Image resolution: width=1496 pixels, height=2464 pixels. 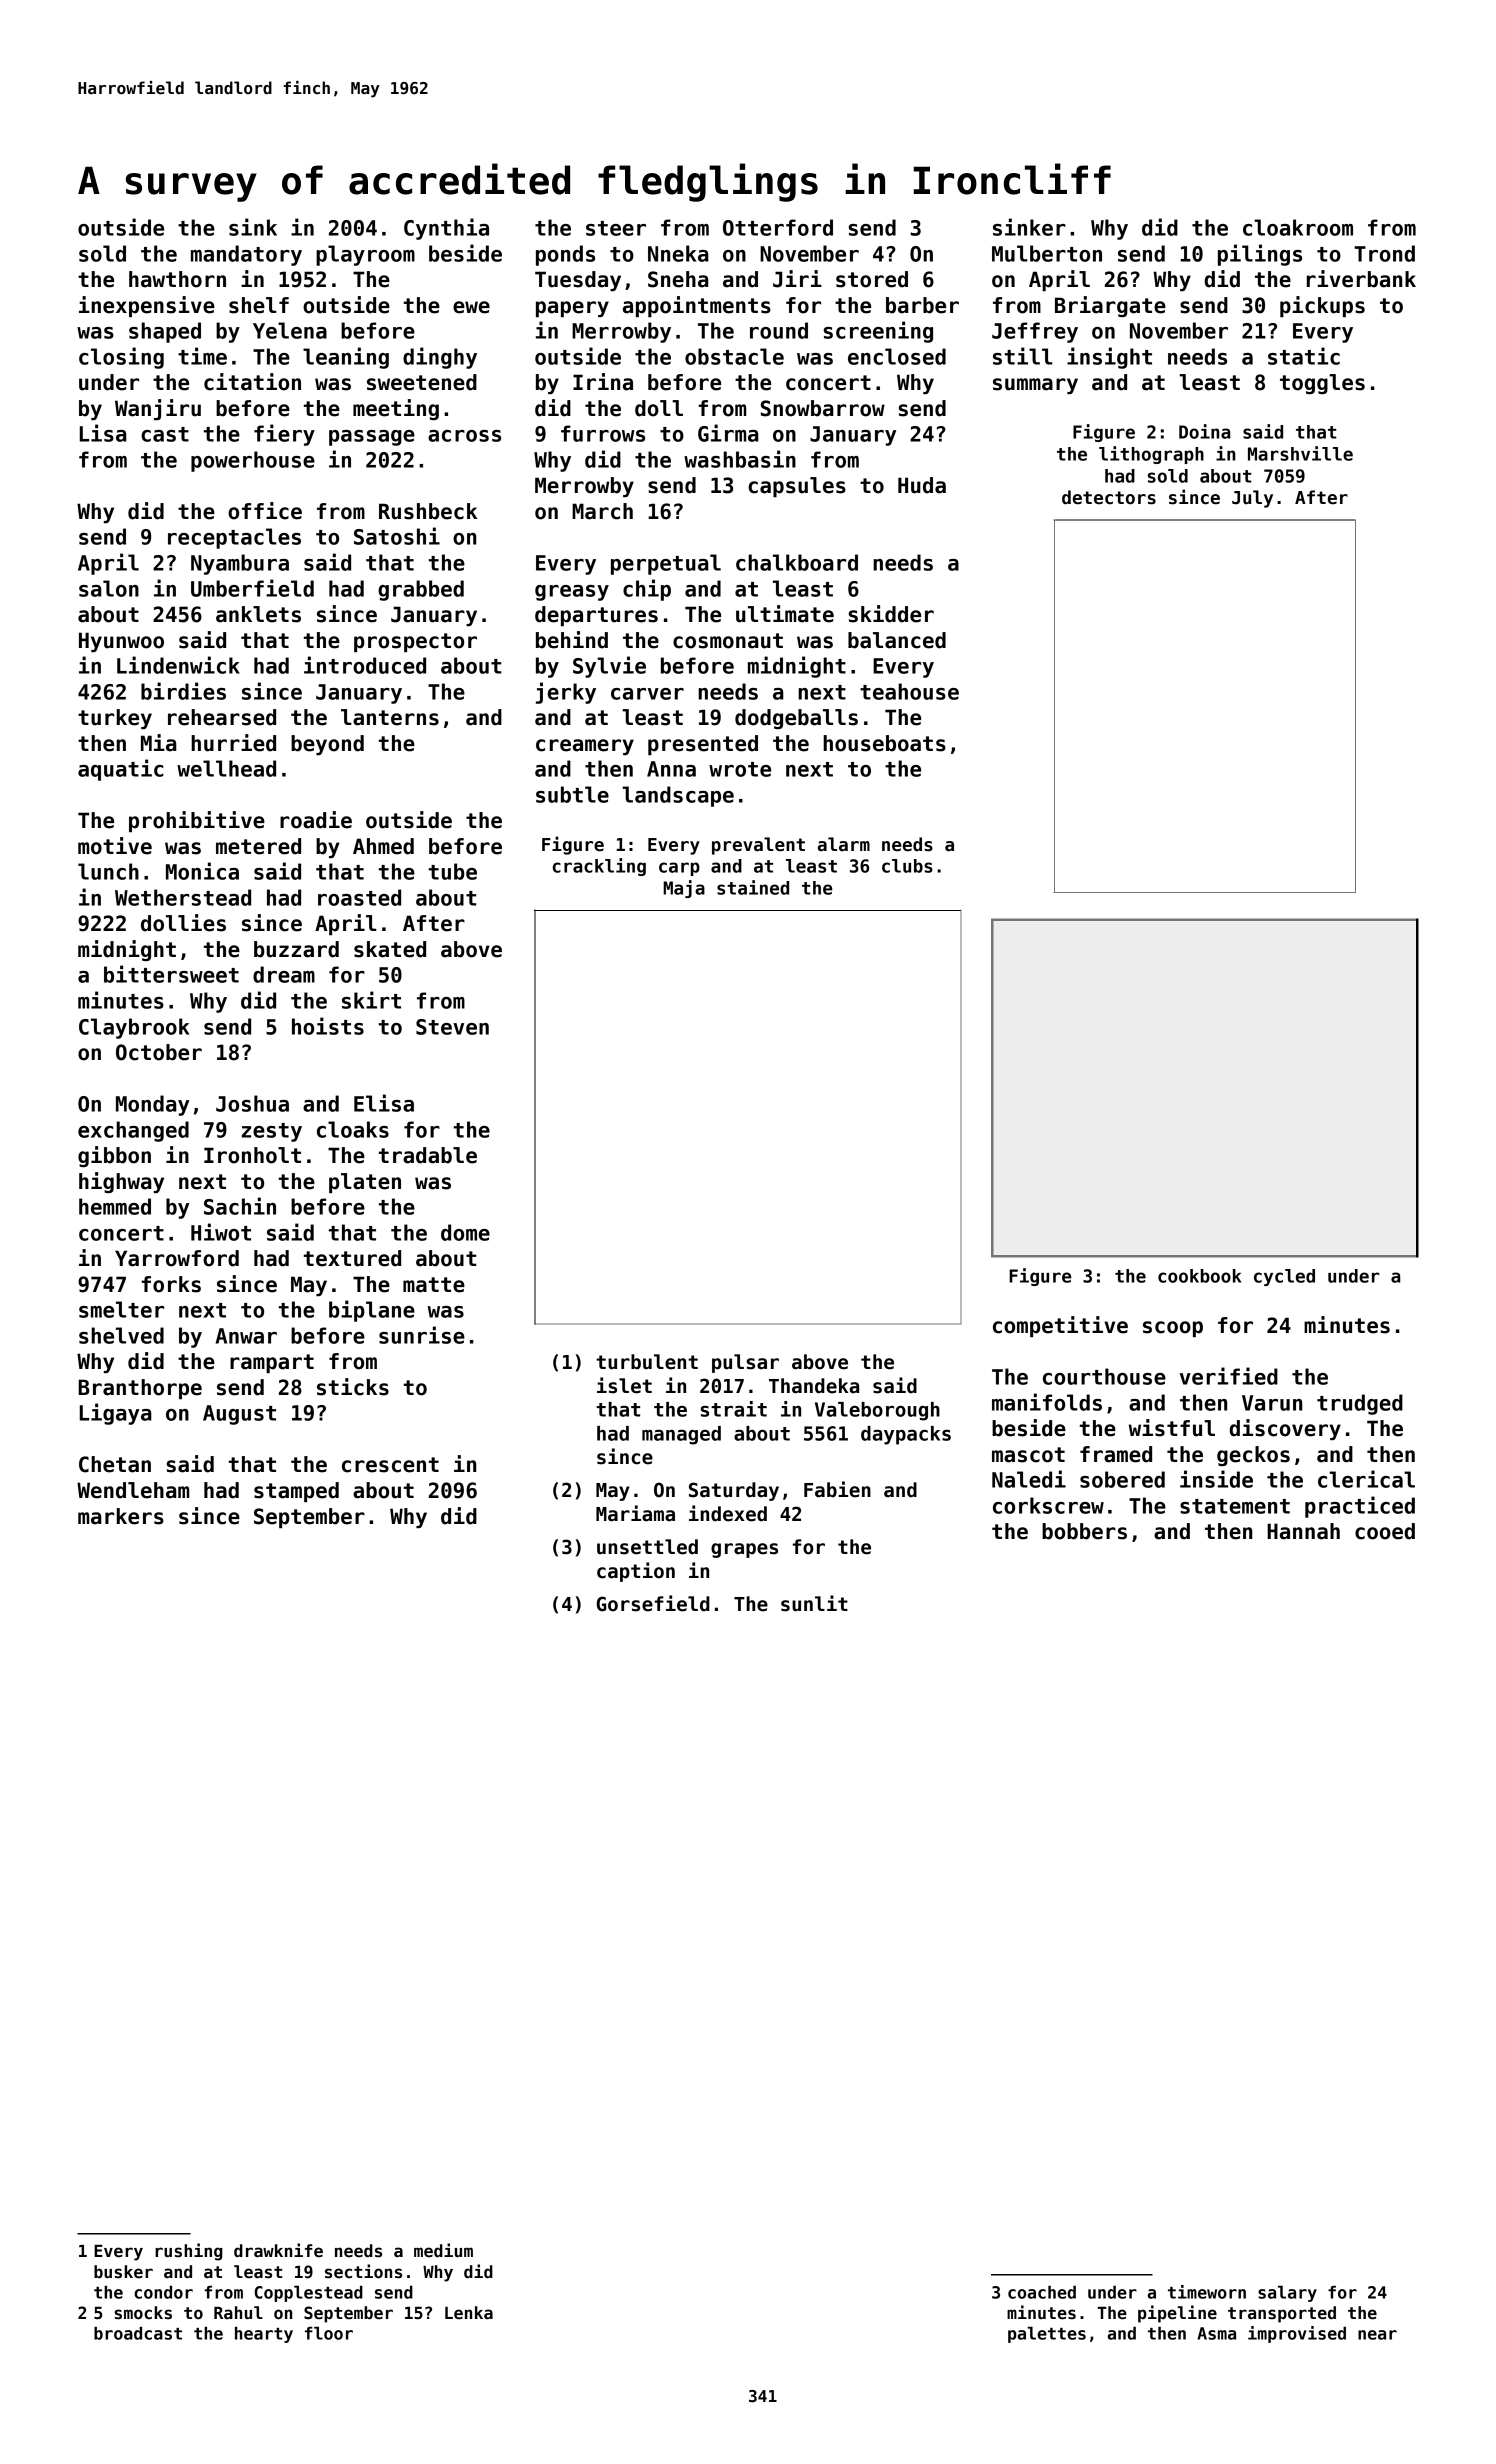 What do you see at coordinates (796, 719) in the screenshot?
I see `dodgeballs` at bounding box center [796, 719].
